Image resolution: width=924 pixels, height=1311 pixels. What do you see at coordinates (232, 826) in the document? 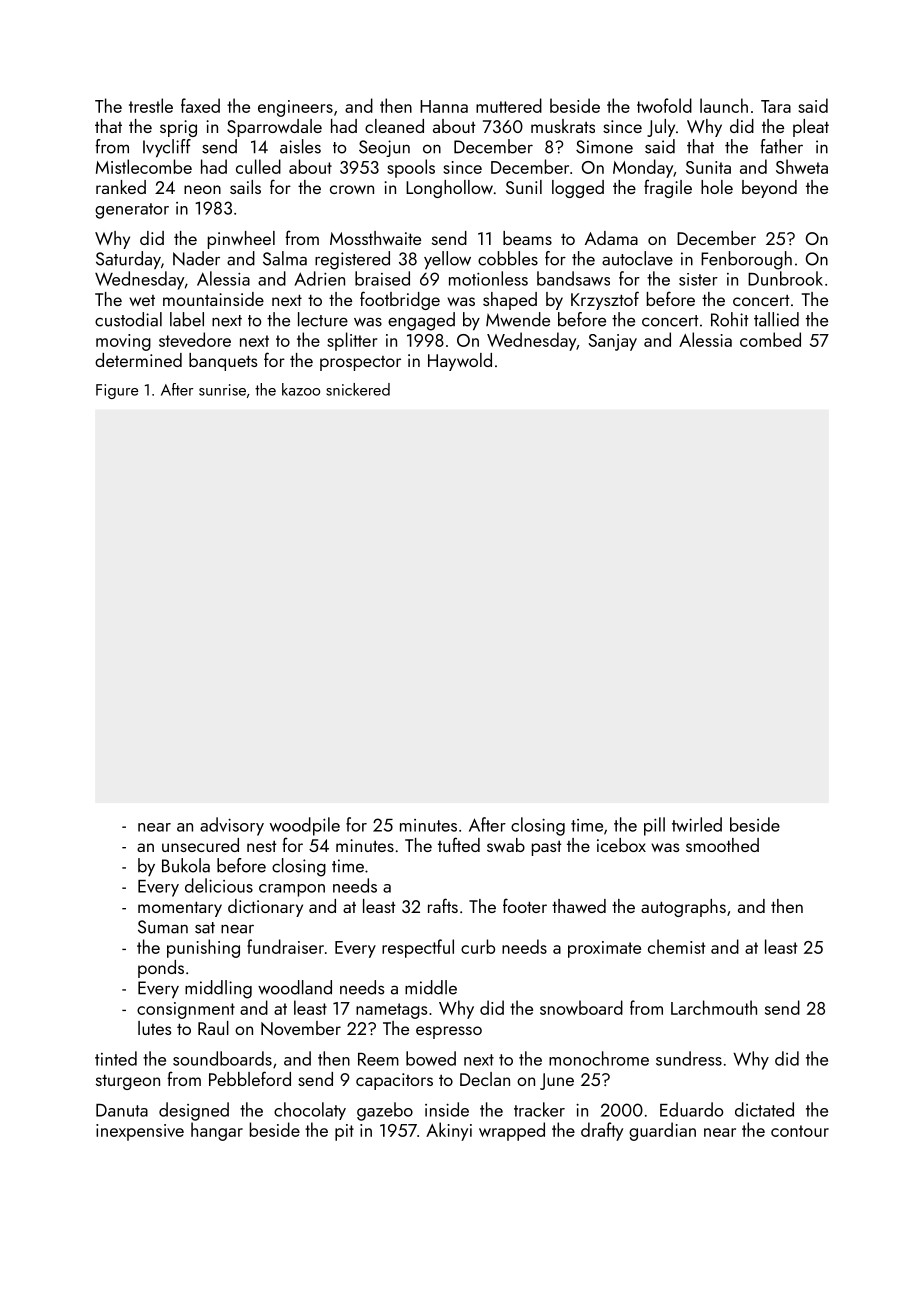
I see `advisory` at bounding box center [232, 826].
